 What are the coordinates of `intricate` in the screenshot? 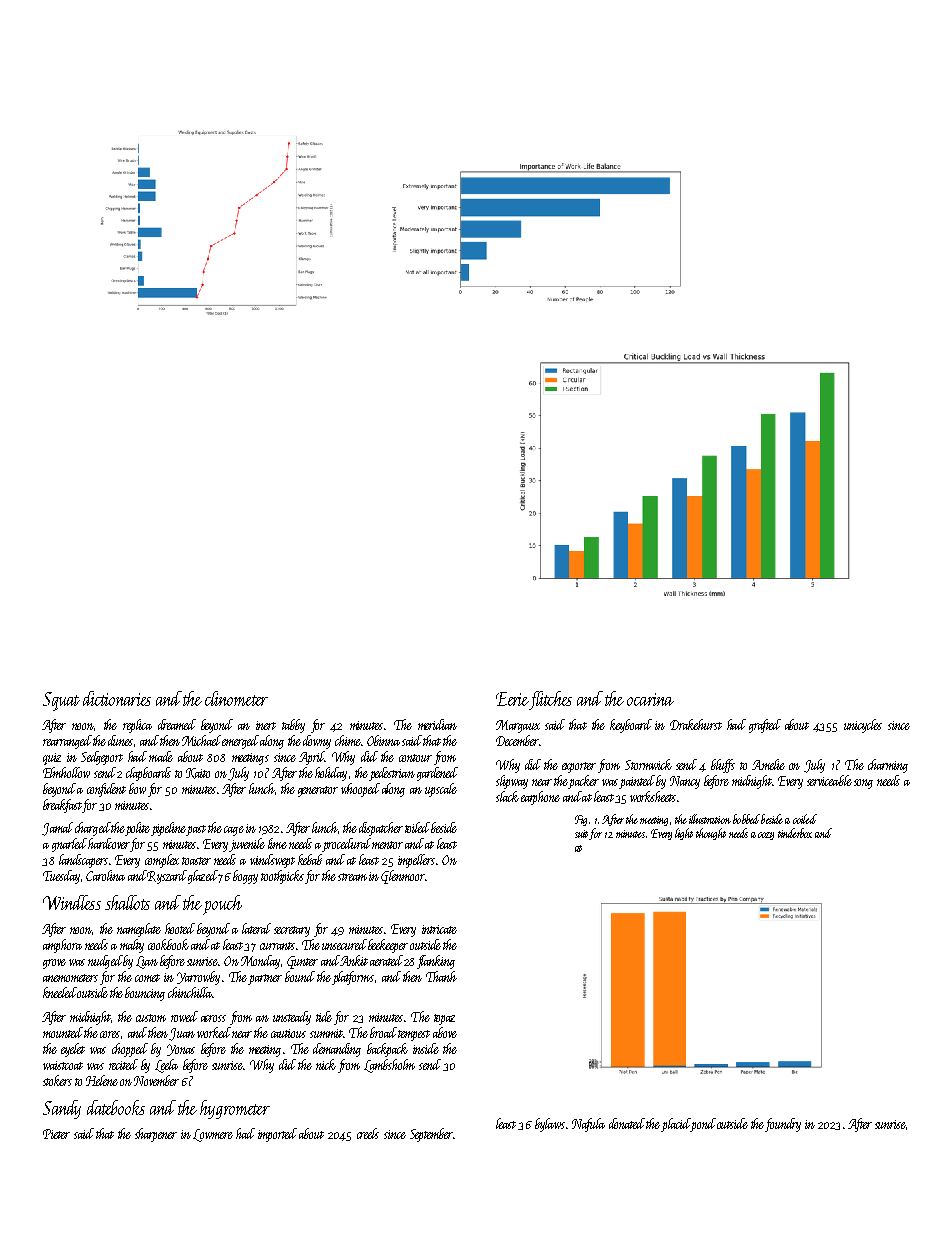 It's located at (439, 929).
